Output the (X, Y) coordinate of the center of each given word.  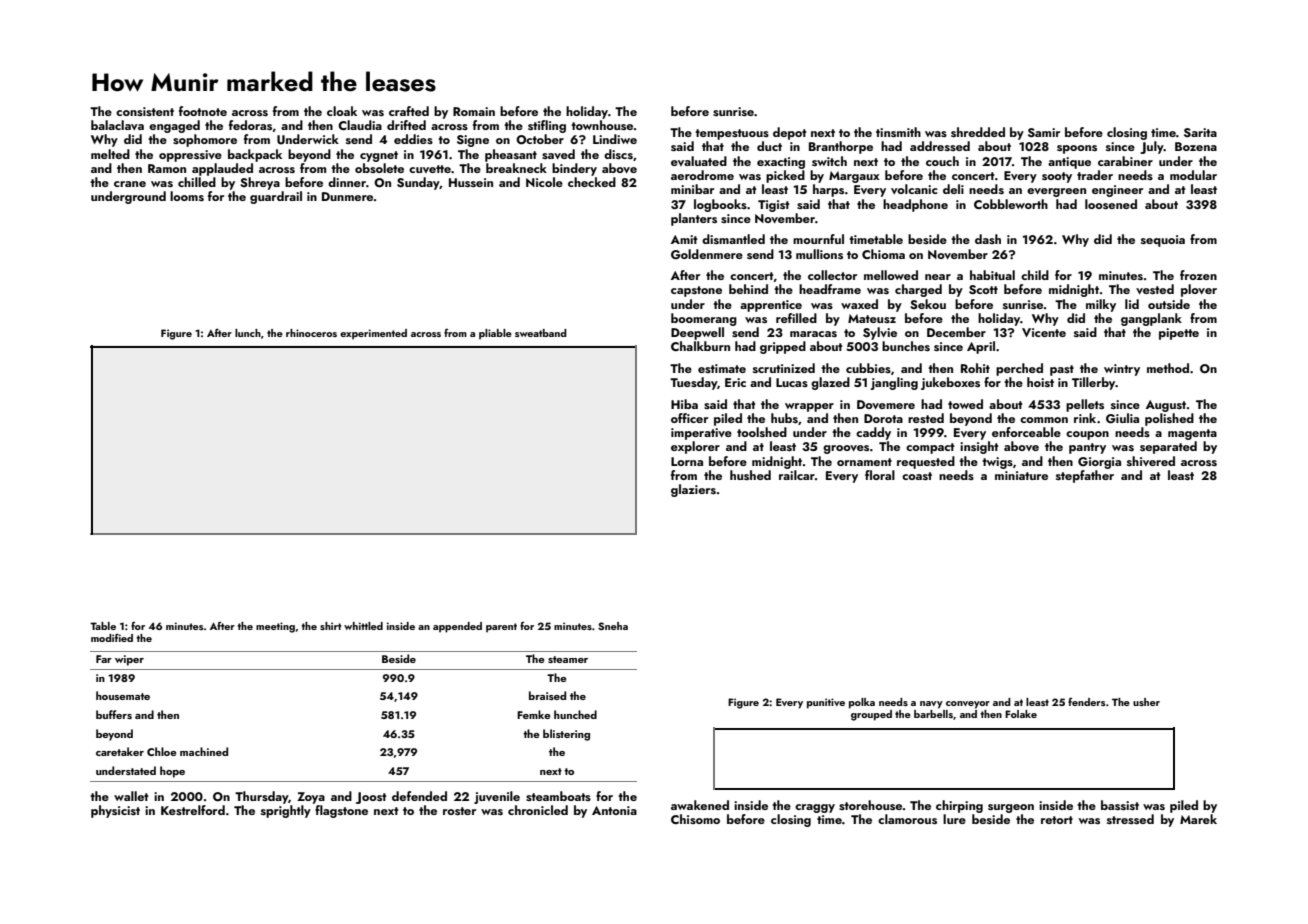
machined (204, 751)
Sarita (1200, 133)
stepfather (1085, 476)
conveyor (968, 705)
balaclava (117, 125)
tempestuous (732, 134)
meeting (275, 627)
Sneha (613, 626)
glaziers (693, 490)
